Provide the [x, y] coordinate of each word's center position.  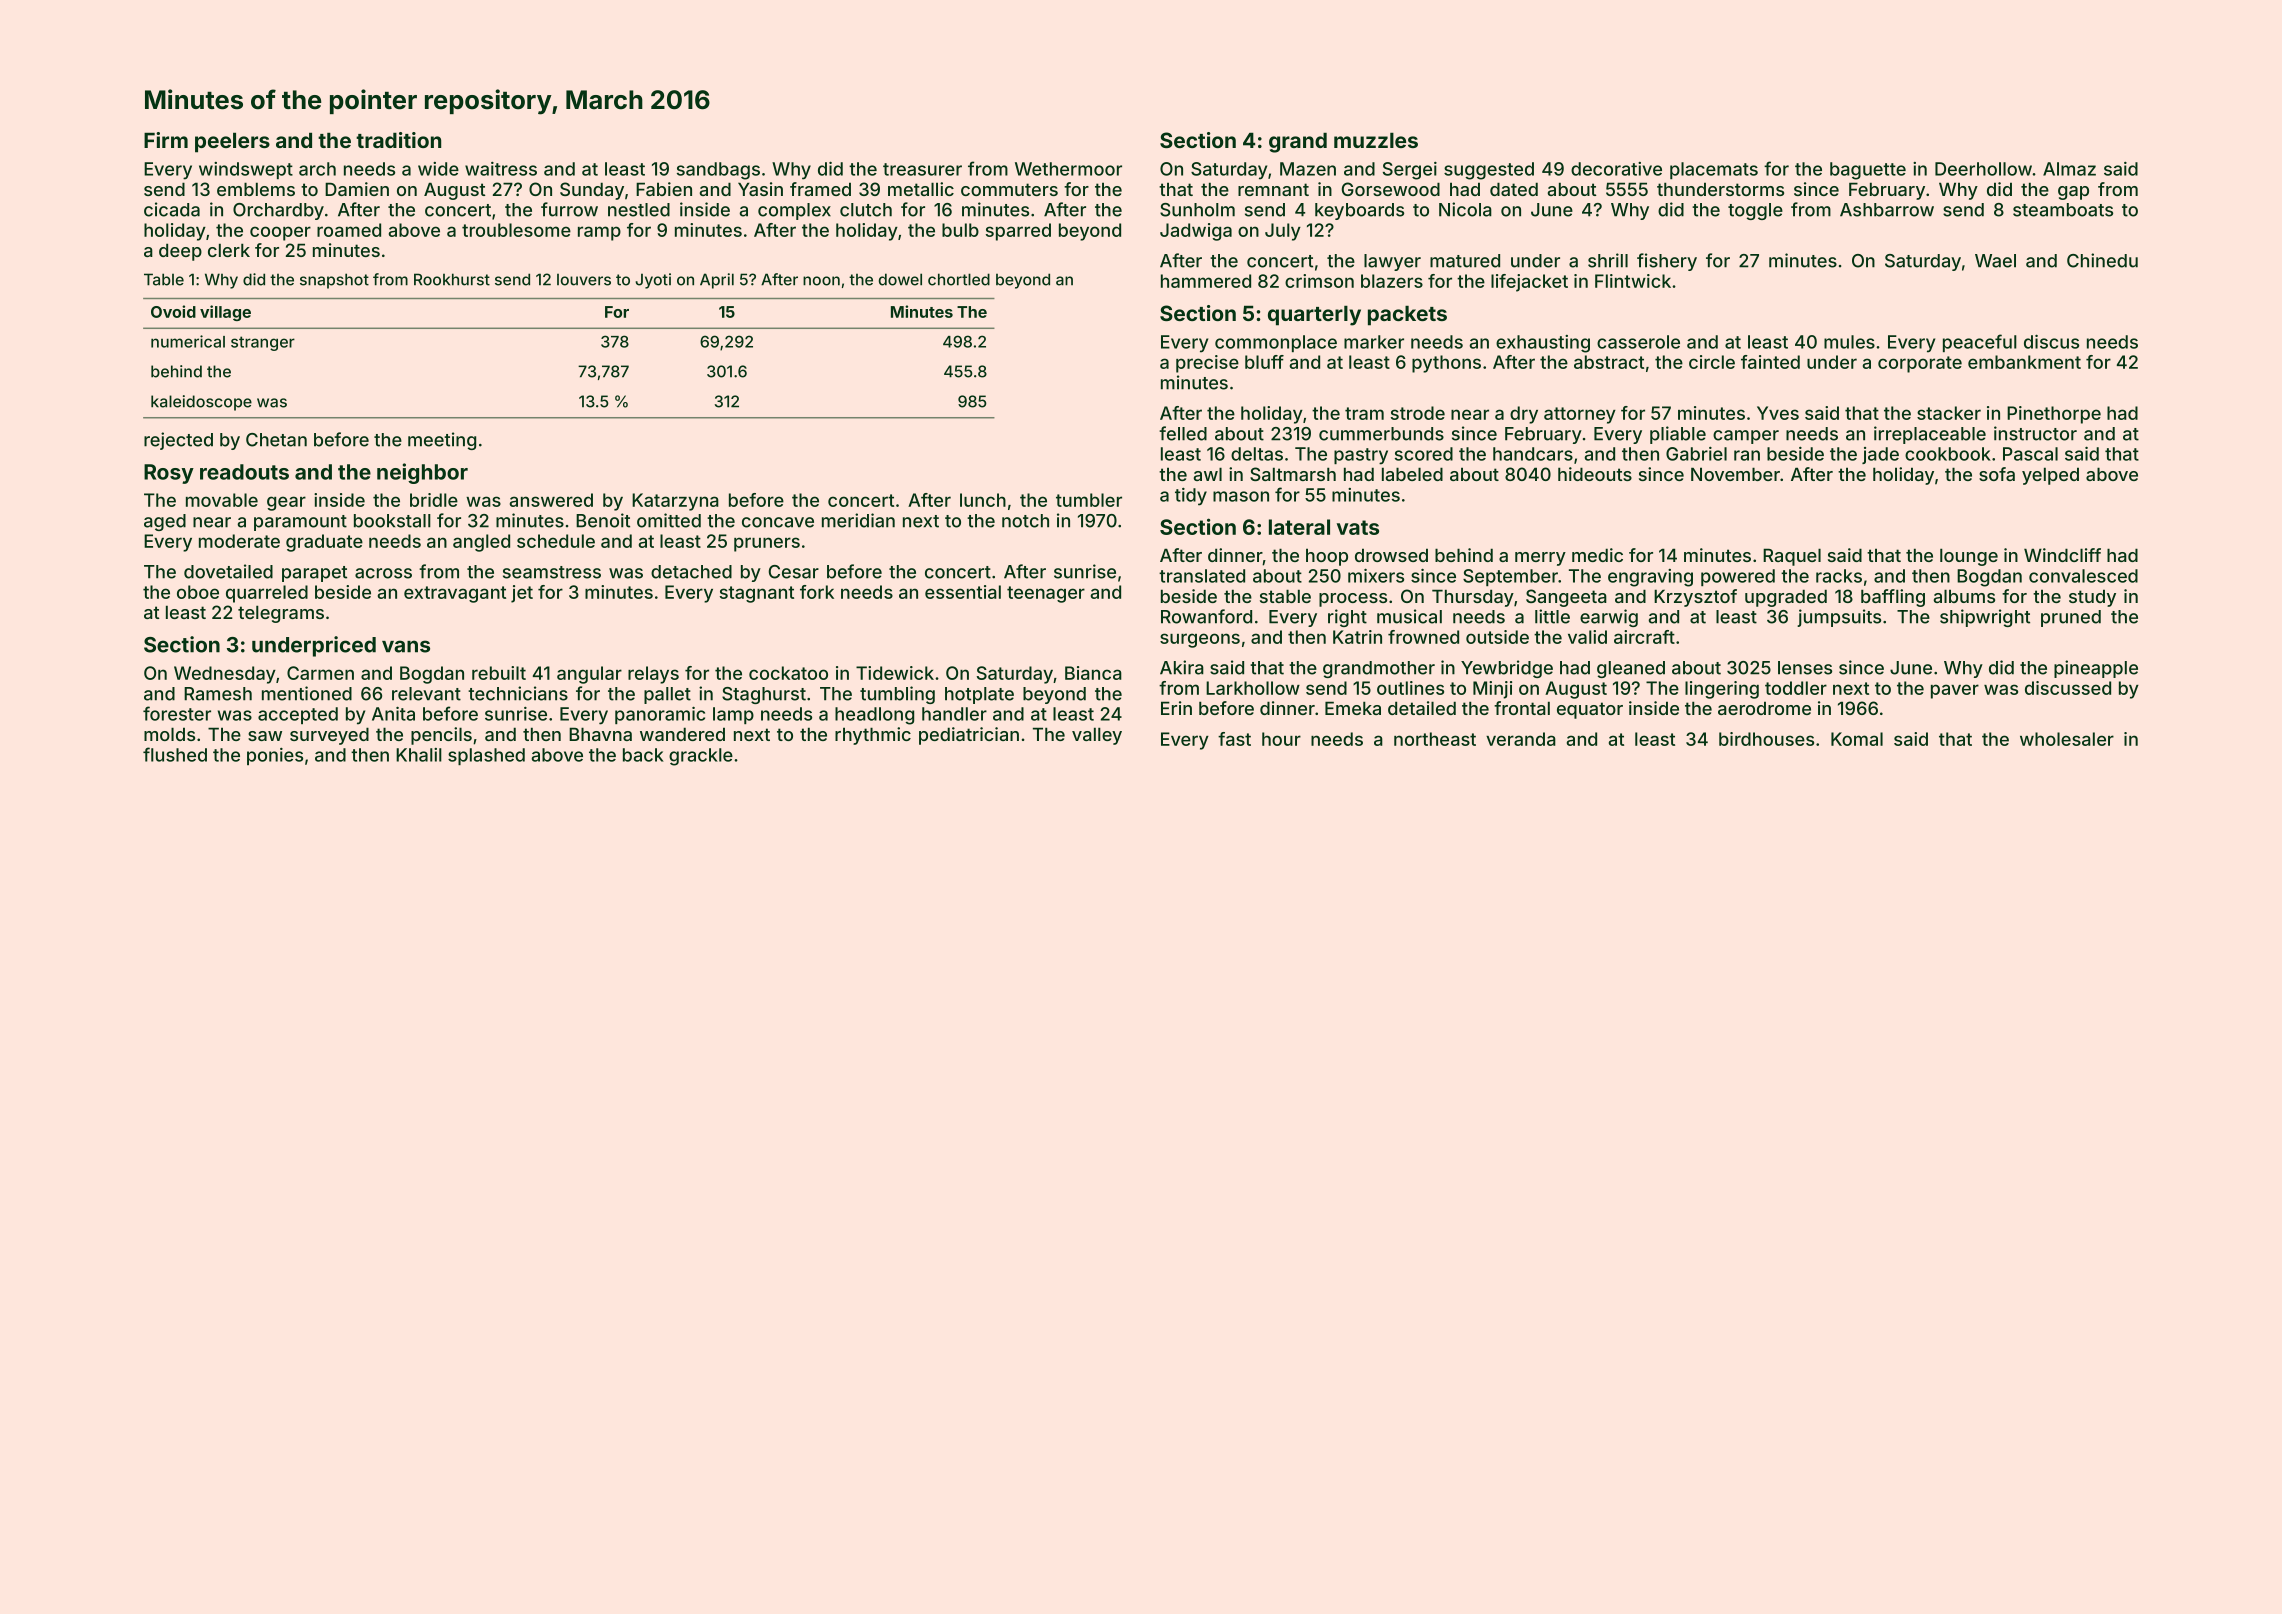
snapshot [334, 281]
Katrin [1357, 637]
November [1735, 474]
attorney [1580, 415]
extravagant [455, 594]
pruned [2071, 618]
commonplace [1276, 343]
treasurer [922, 169]
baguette [1868, 171]
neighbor [422, 473]
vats [1358, 527]
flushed [175, 754]
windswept [246, 170]
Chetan [276, 440]
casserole [1638, 342]
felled [1183, 433]
